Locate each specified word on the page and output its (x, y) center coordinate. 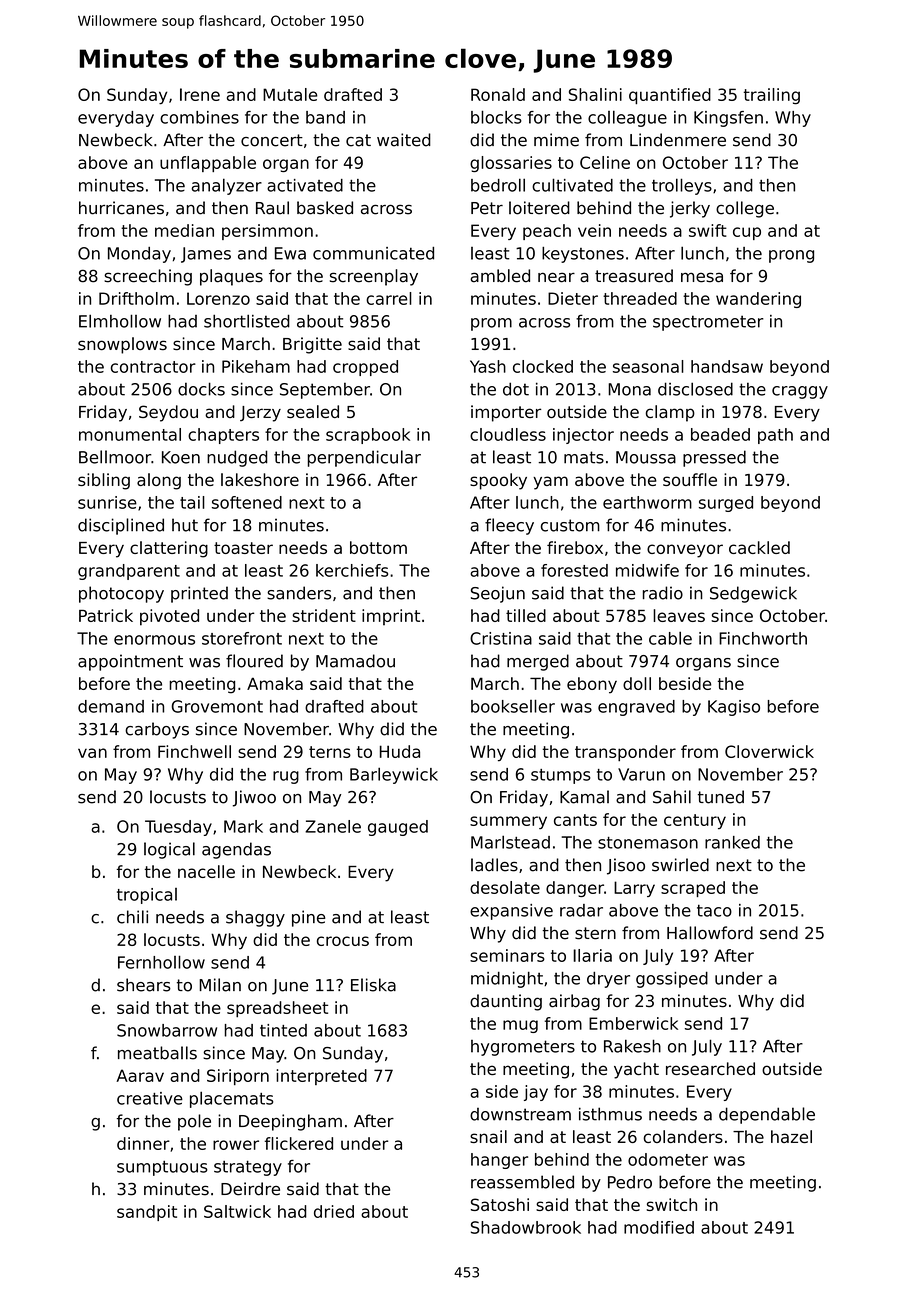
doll (637, 683)
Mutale (290, 94)
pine (308, 918)
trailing (772, 96)
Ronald (498, 94)
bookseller (513, 706)
